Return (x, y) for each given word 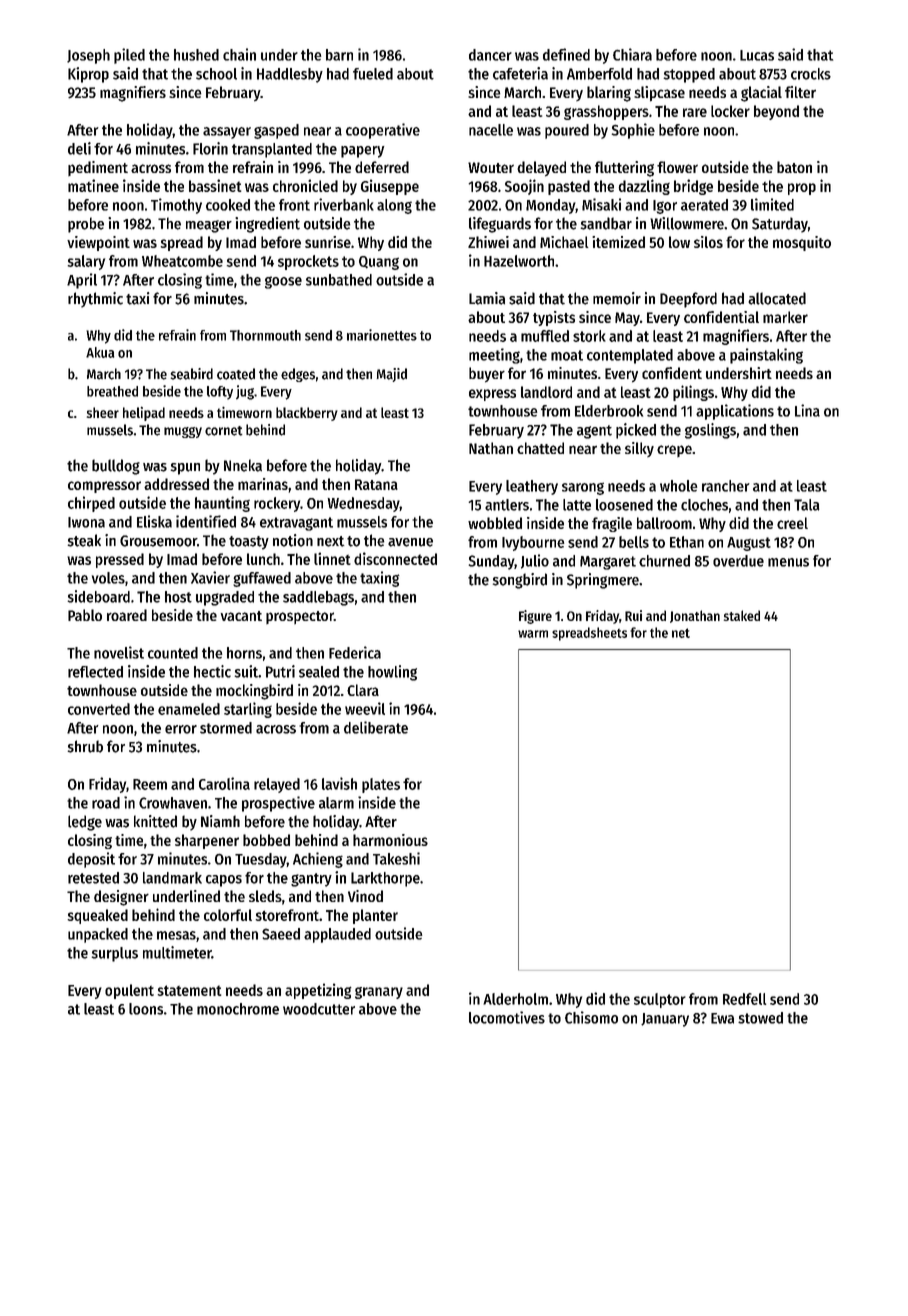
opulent (129, 991)
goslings (710, 431)
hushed (196, 55)
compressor (104, 487)
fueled (373, 74)
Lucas (757, 55)
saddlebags (318, 598)
